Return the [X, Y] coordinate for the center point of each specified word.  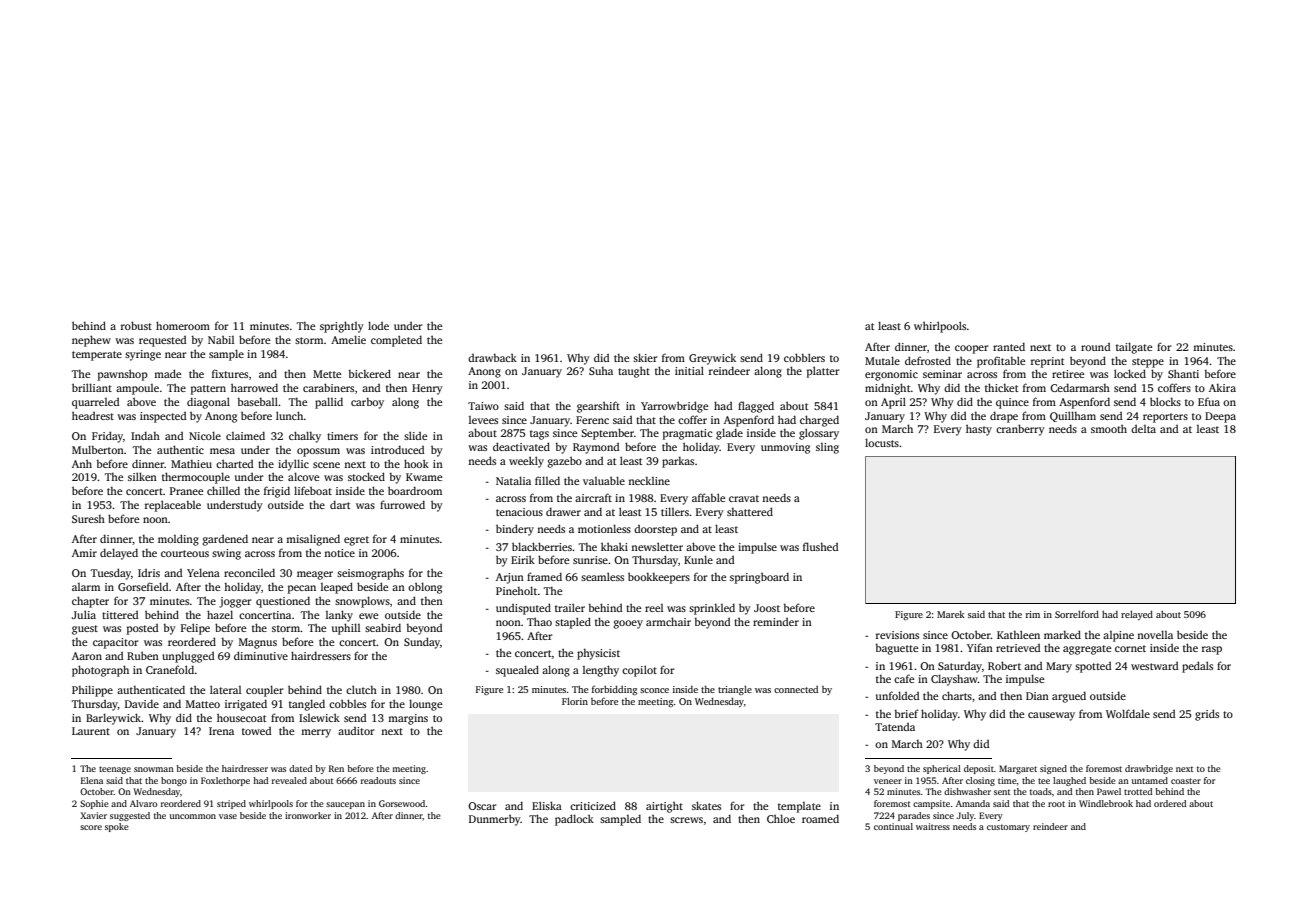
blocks [1165, 401]
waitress [933, 826]
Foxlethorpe [225, 781]
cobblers [804, 357]
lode [378, 325]
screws [686, 820]
